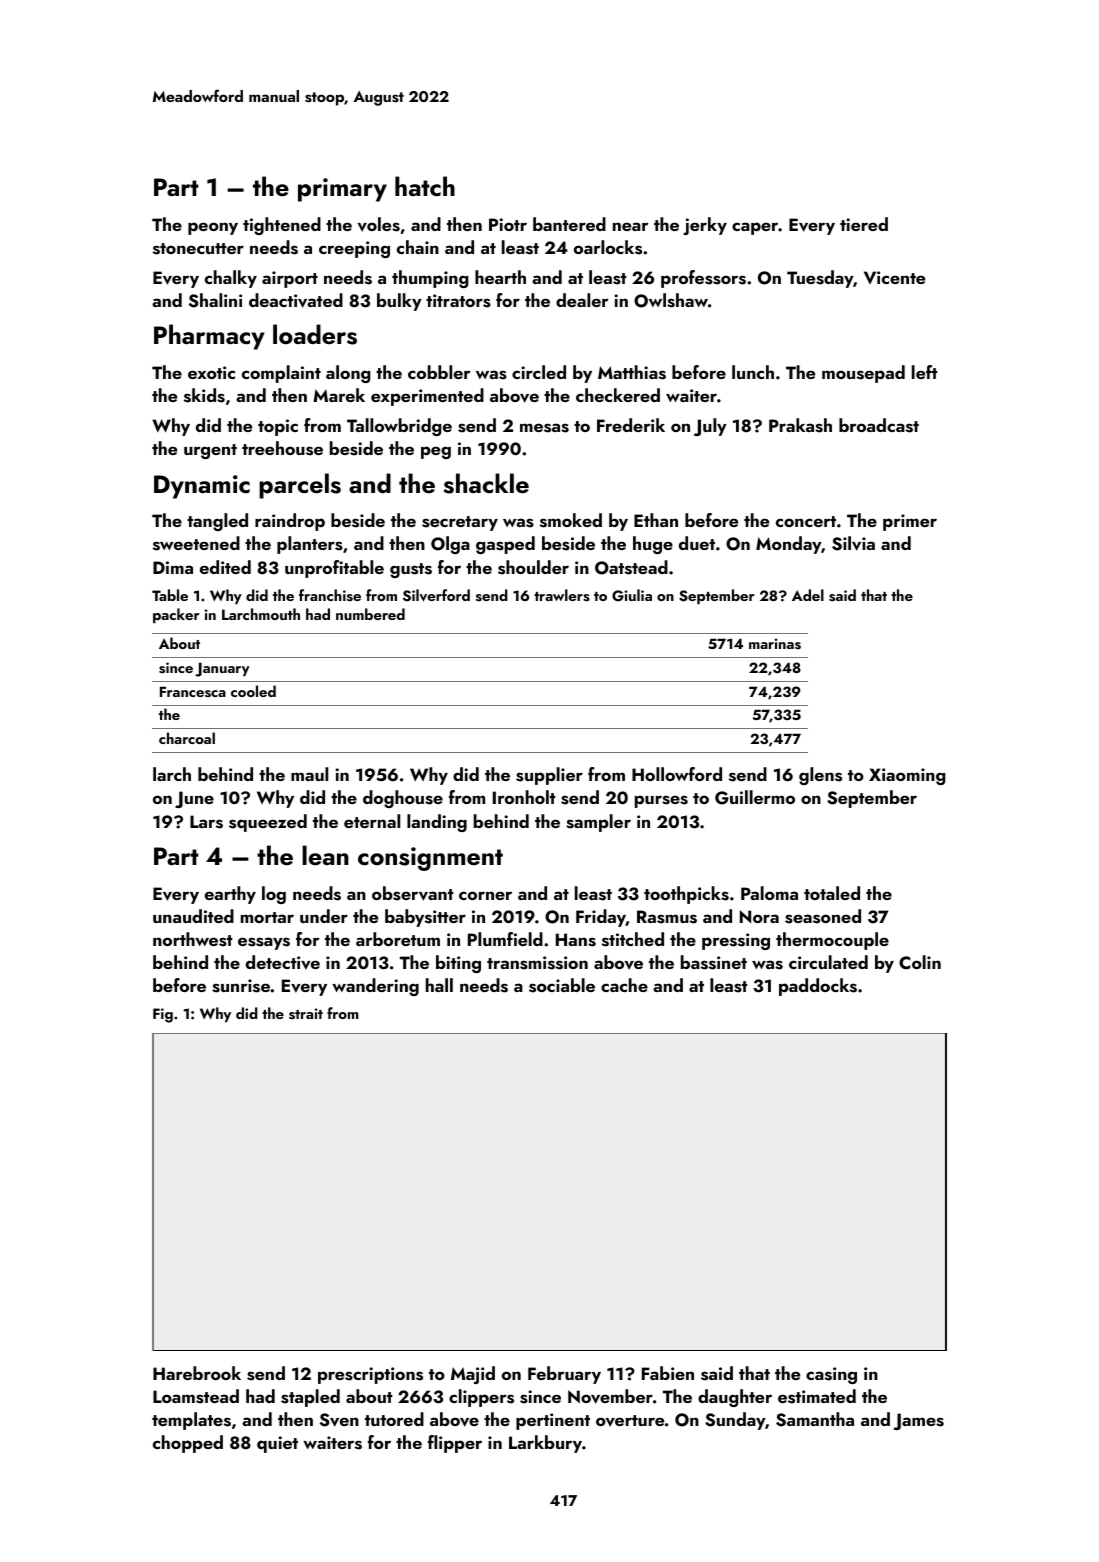 The width and height of the document is (1099, 1562). What do you see at coordinates (656, 520) in the document?
I see `Ethan` at bounding box center [656, 520].
